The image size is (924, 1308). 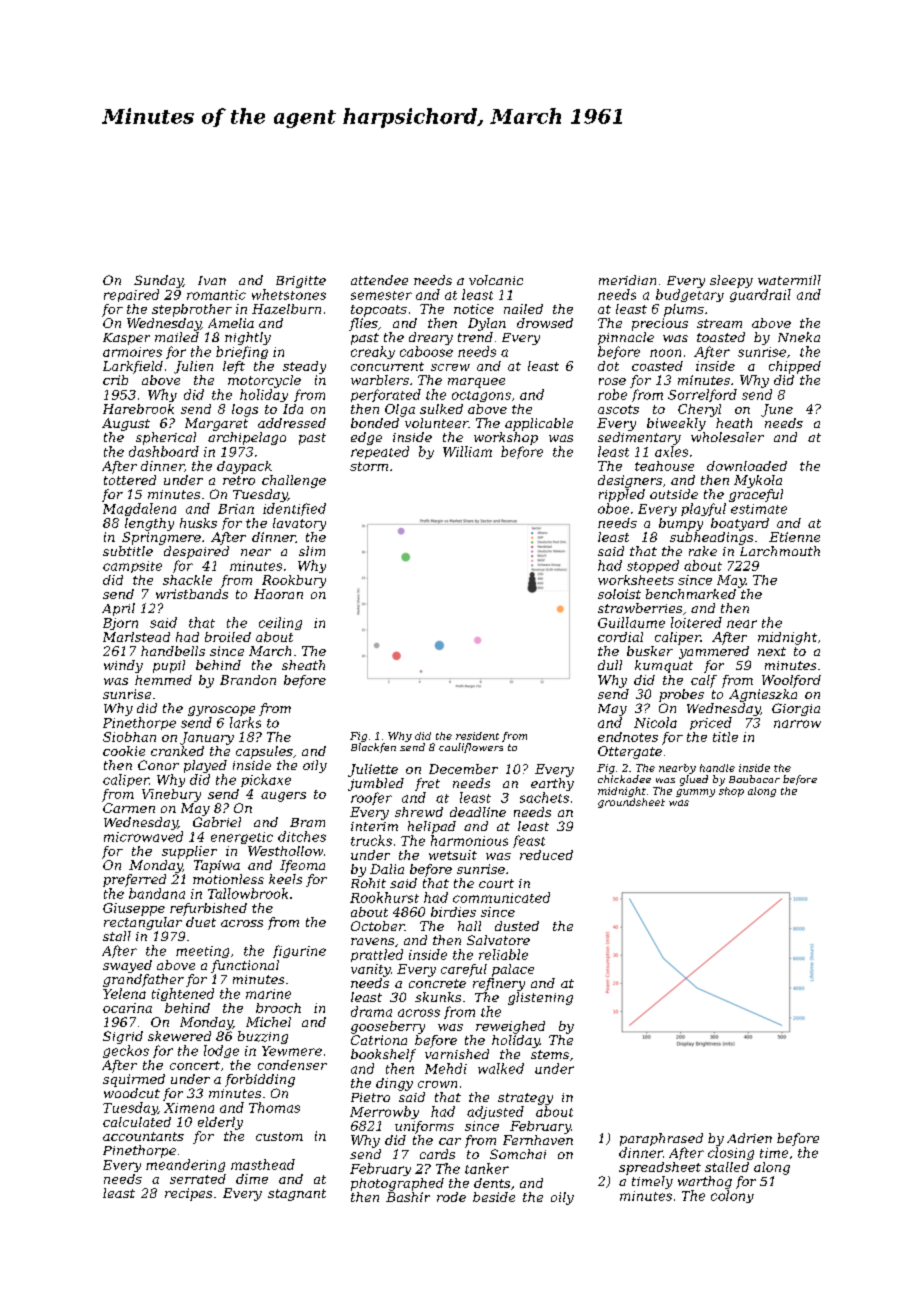 What do you see at coordinates (754, 779) in the screenshot?
I see `Boubacar` at bounding box center [754, 779].
